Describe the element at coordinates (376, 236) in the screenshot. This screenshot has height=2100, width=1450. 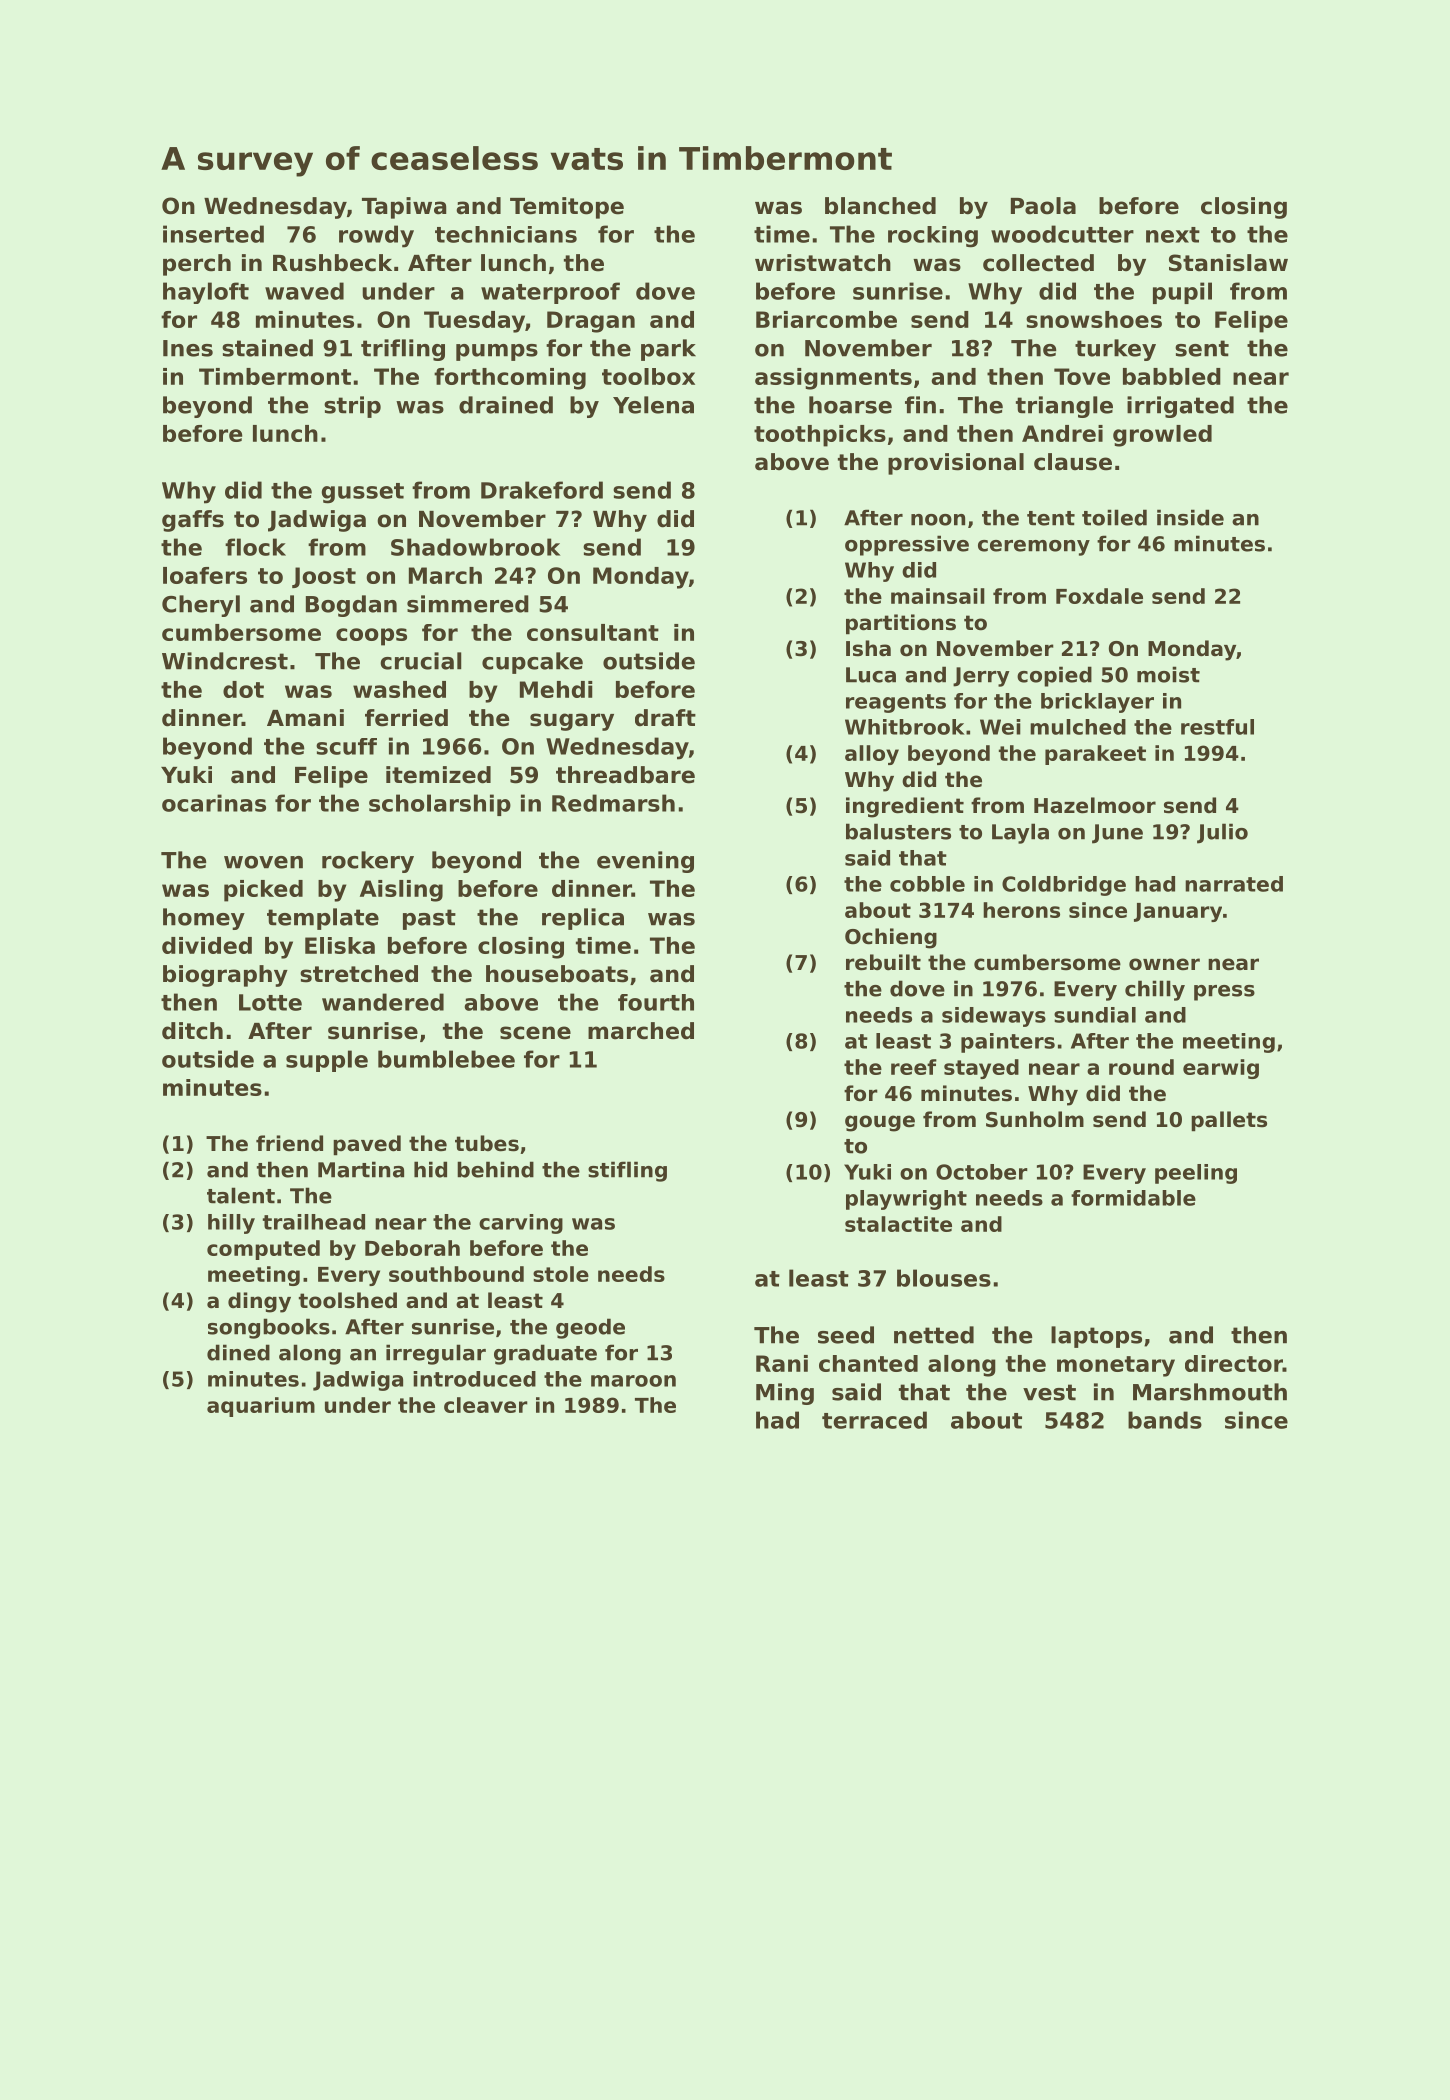
I see `rowdy` at that location.
